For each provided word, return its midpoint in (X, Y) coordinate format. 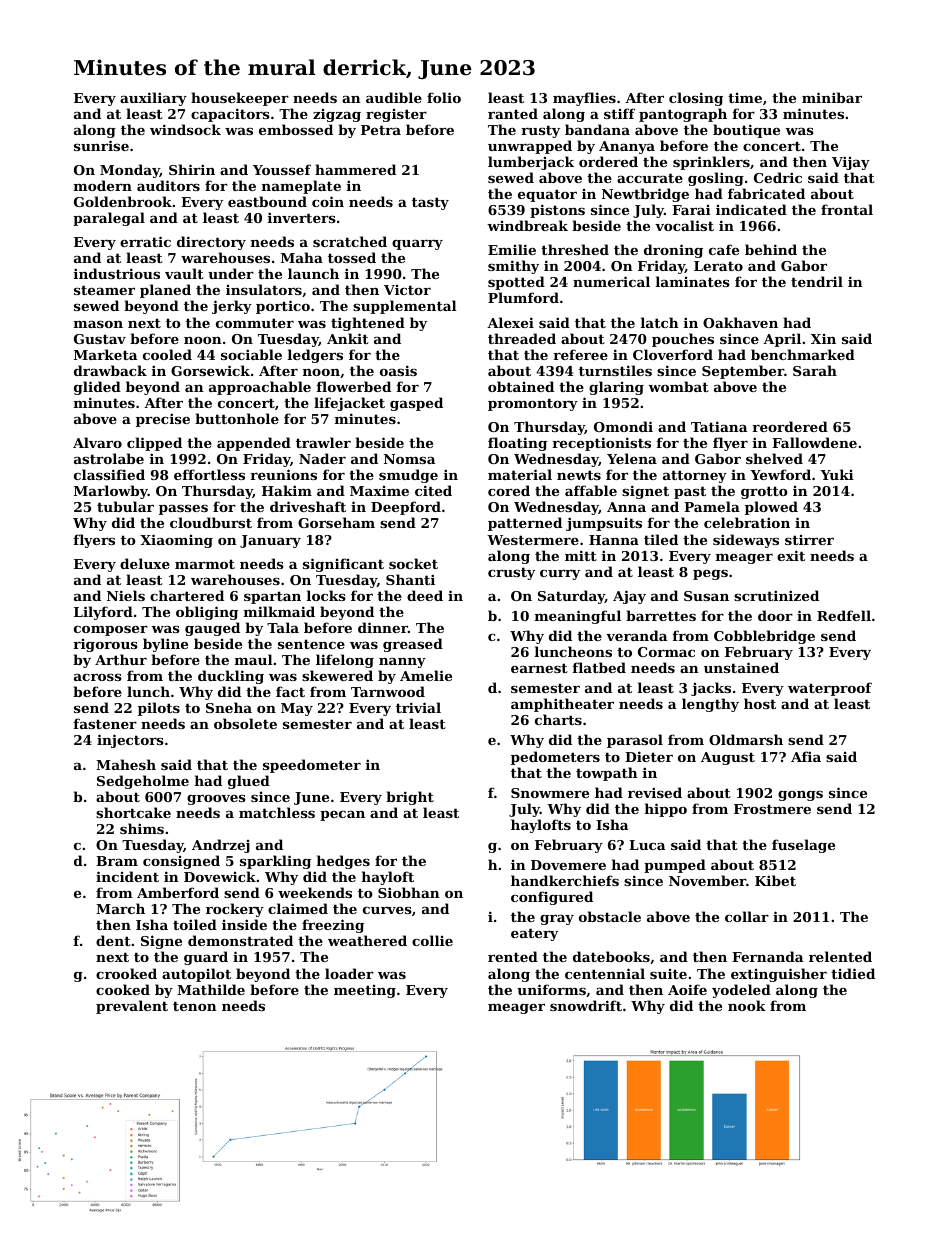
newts (579, 475)
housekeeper (240, 99)
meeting (365, 991)
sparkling (275, 862)
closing (696, 99)
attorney (695, 476)
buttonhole (237, 418)
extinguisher (779, 975)
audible (394, 97)
